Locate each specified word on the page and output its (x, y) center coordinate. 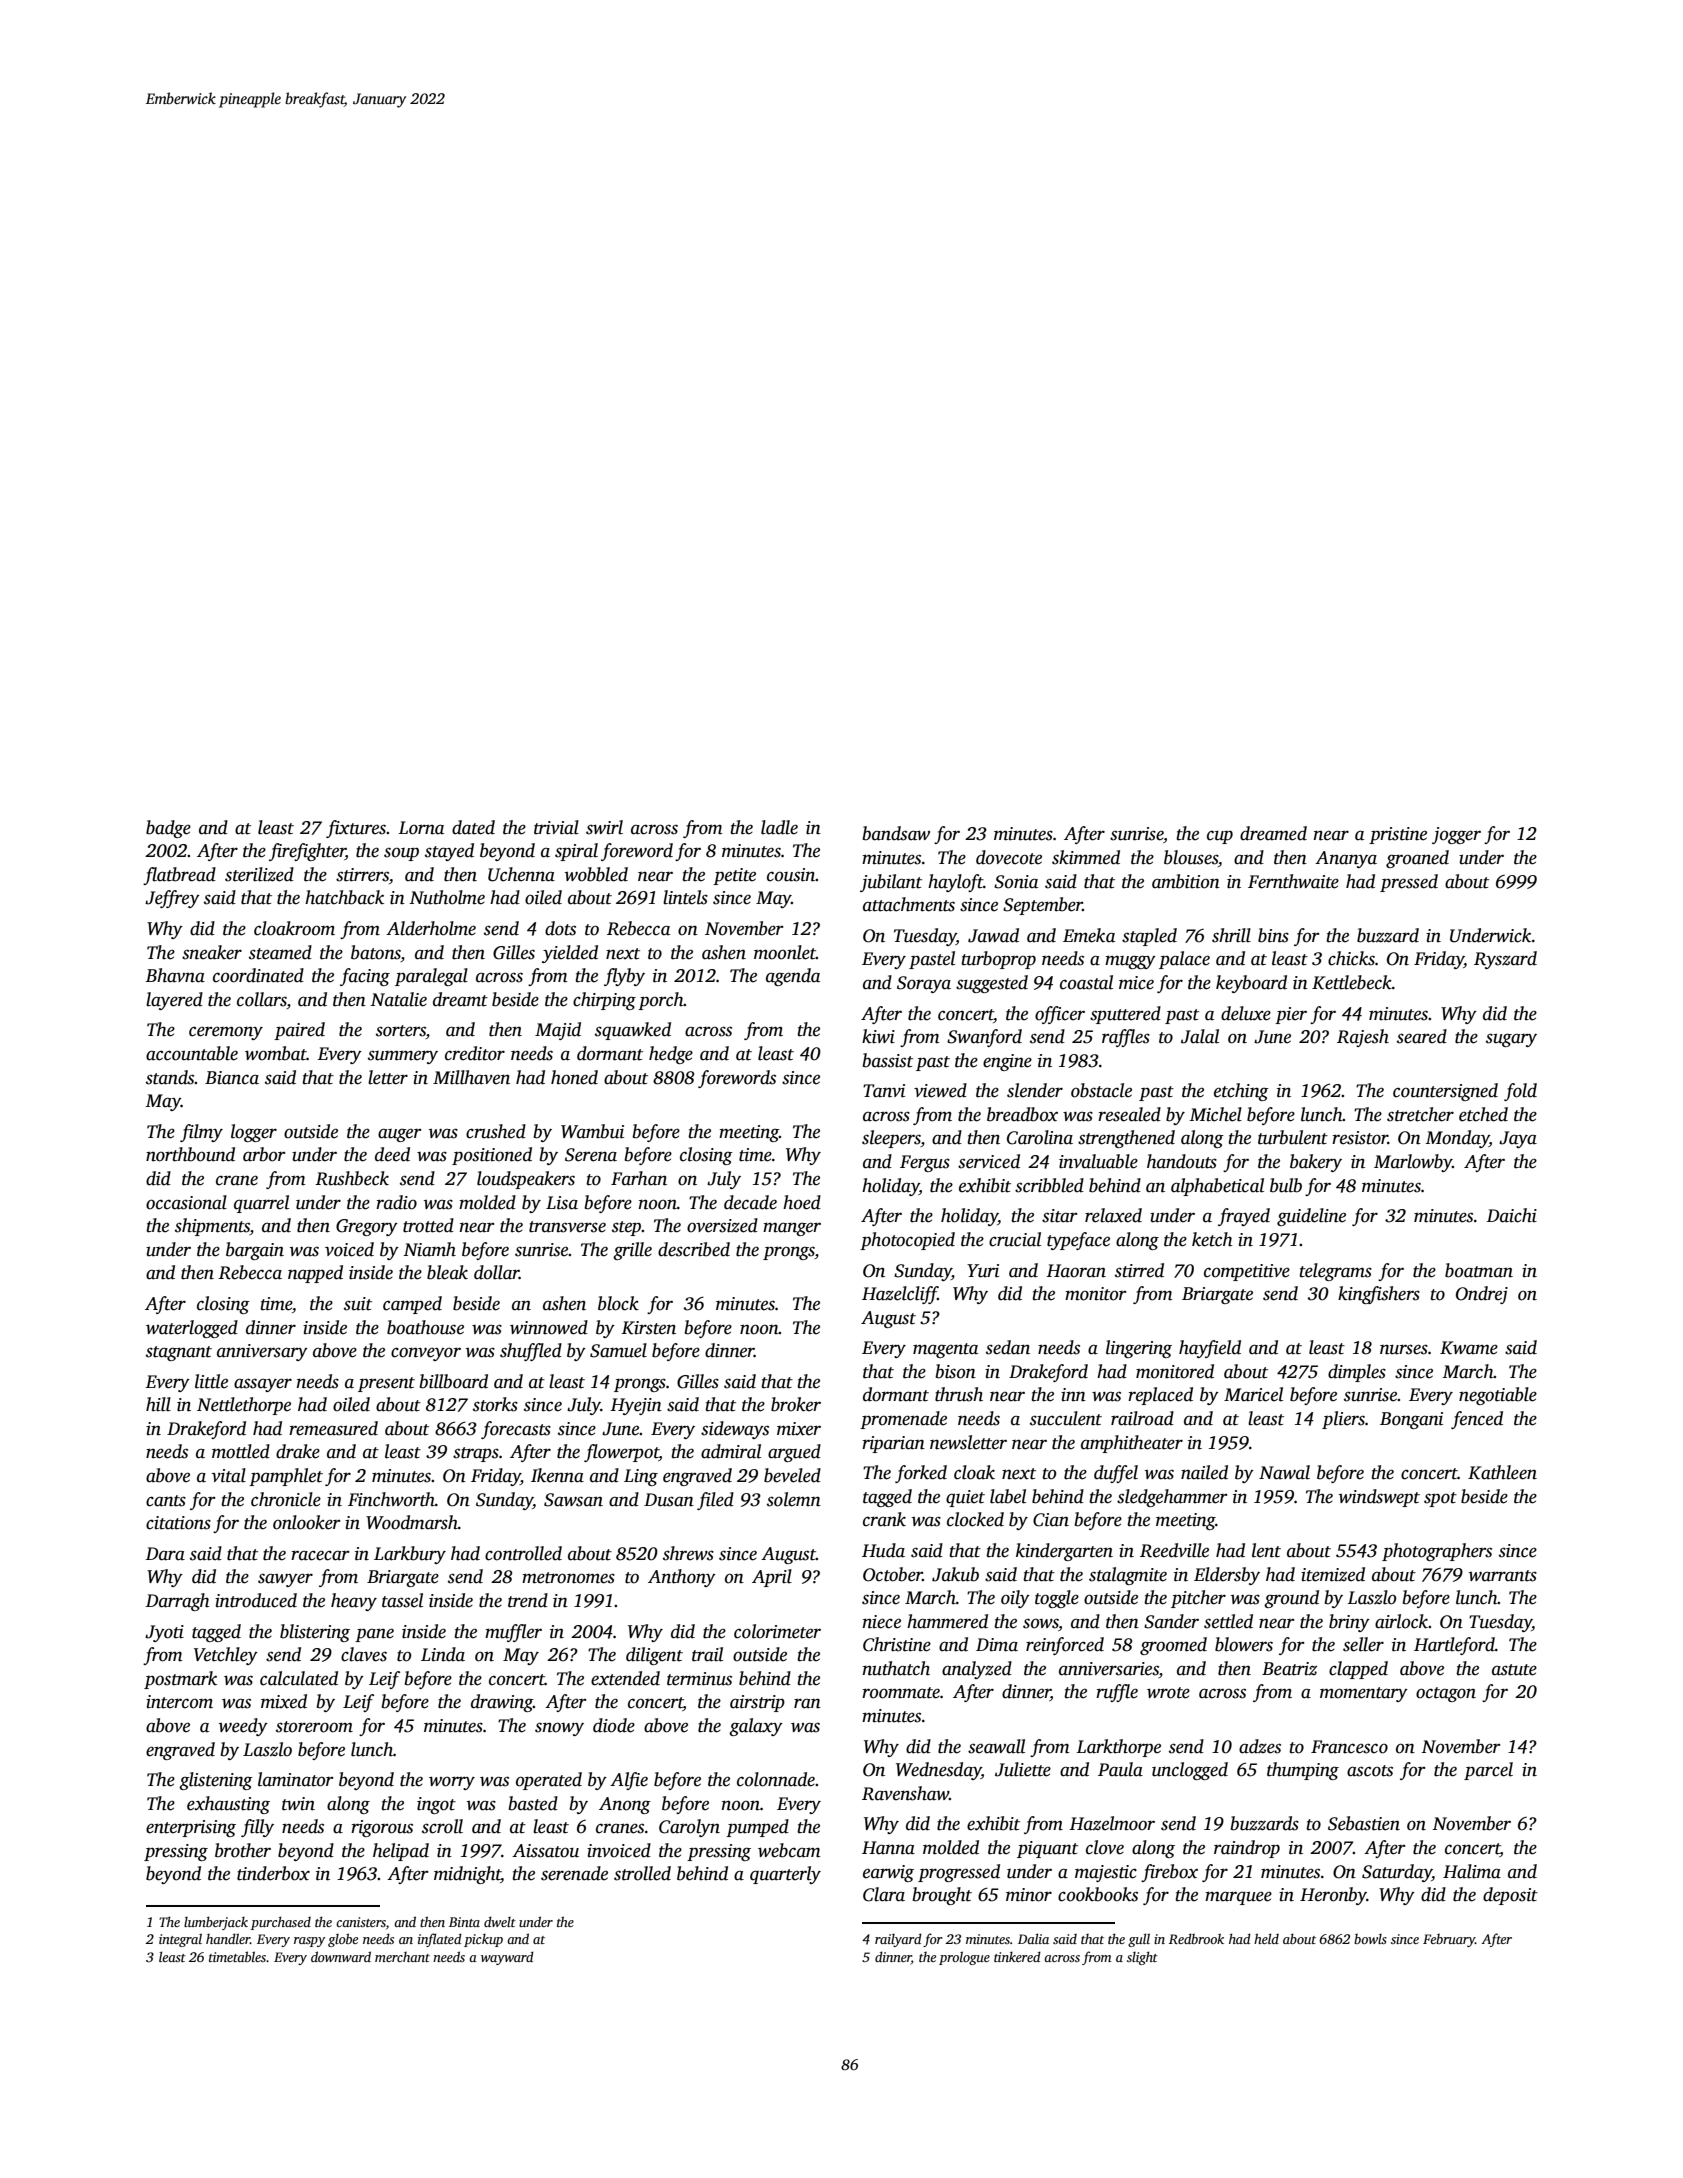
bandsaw (896, 833)
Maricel (1253, 1394)
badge (168, 829)
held (1266, 1938)
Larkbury (410, 1555)
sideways (735, 1430)
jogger (1456, 835)
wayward (507, 1958)
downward (341, 1956)
